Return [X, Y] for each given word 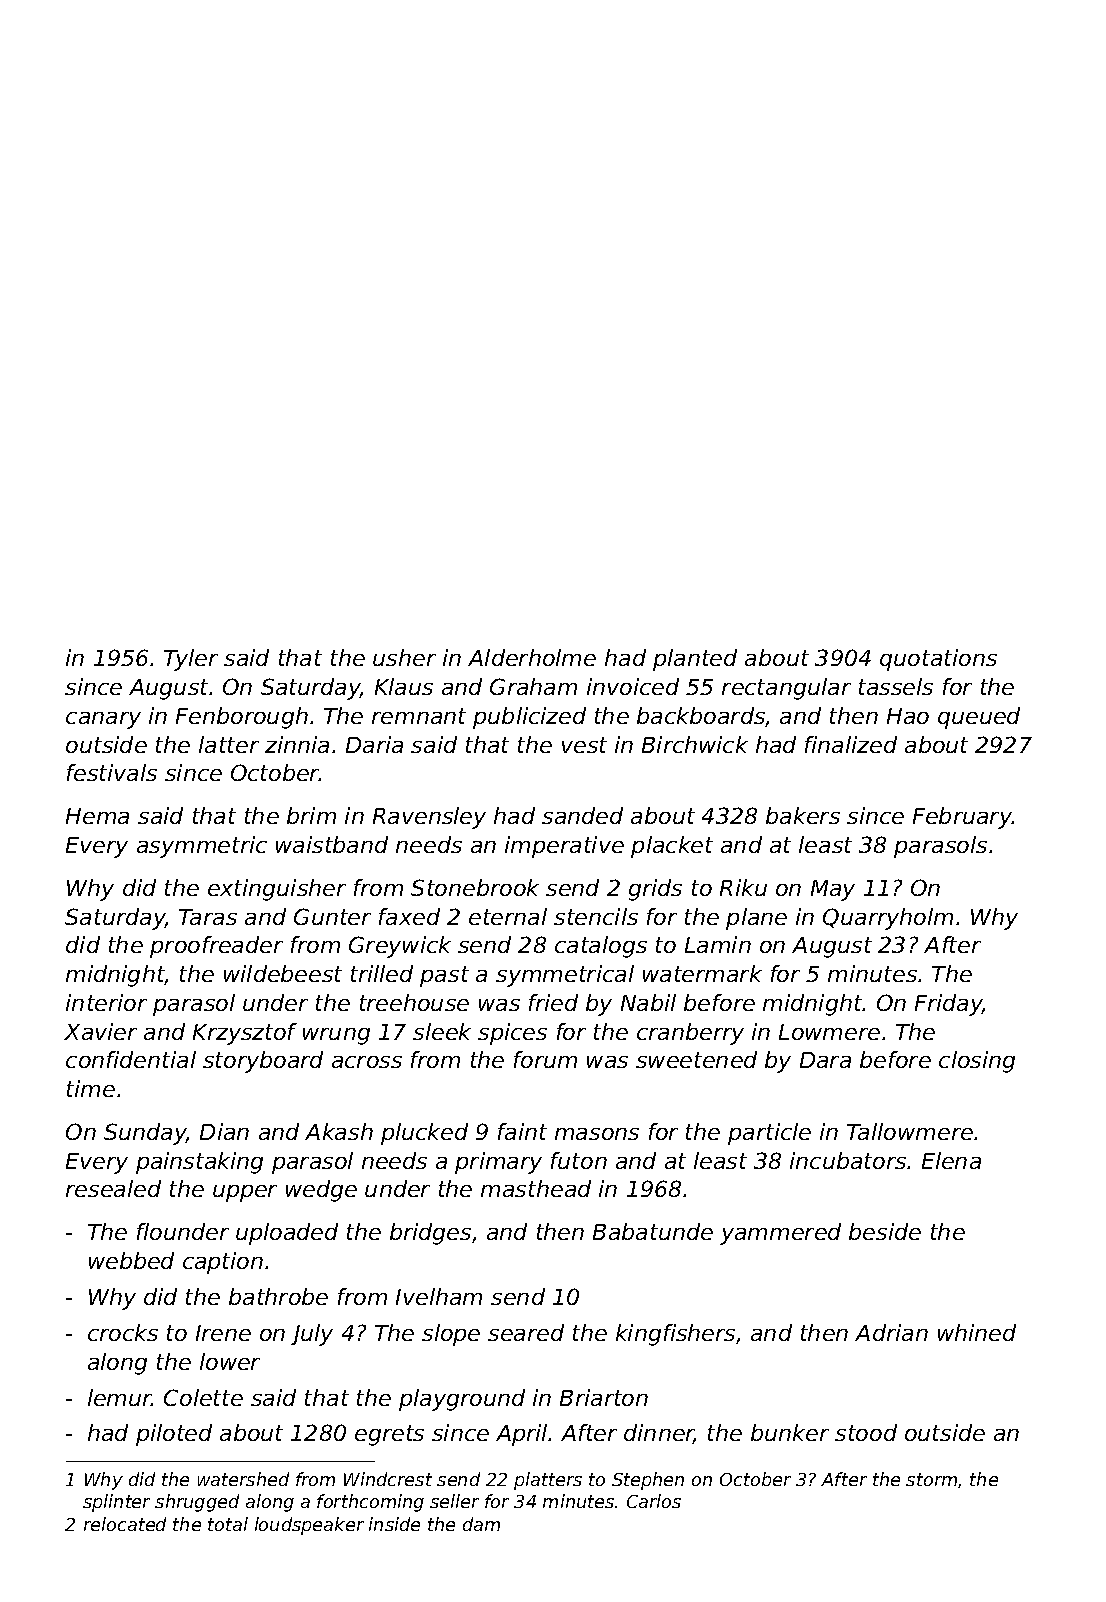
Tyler [191, 660]
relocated [125, 1524]
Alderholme [532, 657]
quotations [938, 660]
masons [597, 1134]
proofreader [216, 947]
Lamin [718, 944]
